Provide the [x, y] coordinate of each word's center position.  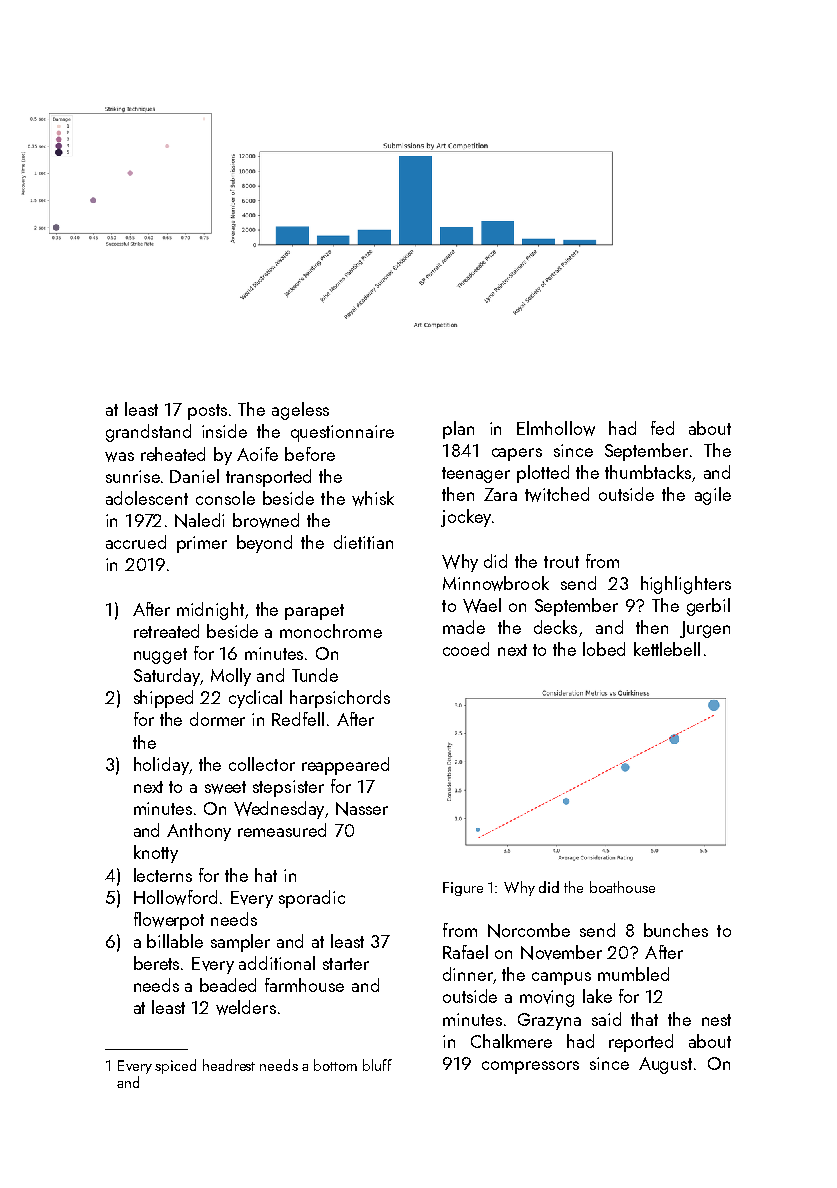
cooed [466, 649]
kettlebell [667, 649]
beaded [228, 985]
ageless [300, 411]
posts [207, 412]
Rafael [465, 952]
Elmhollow [556, 428]
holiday [161, 766]
